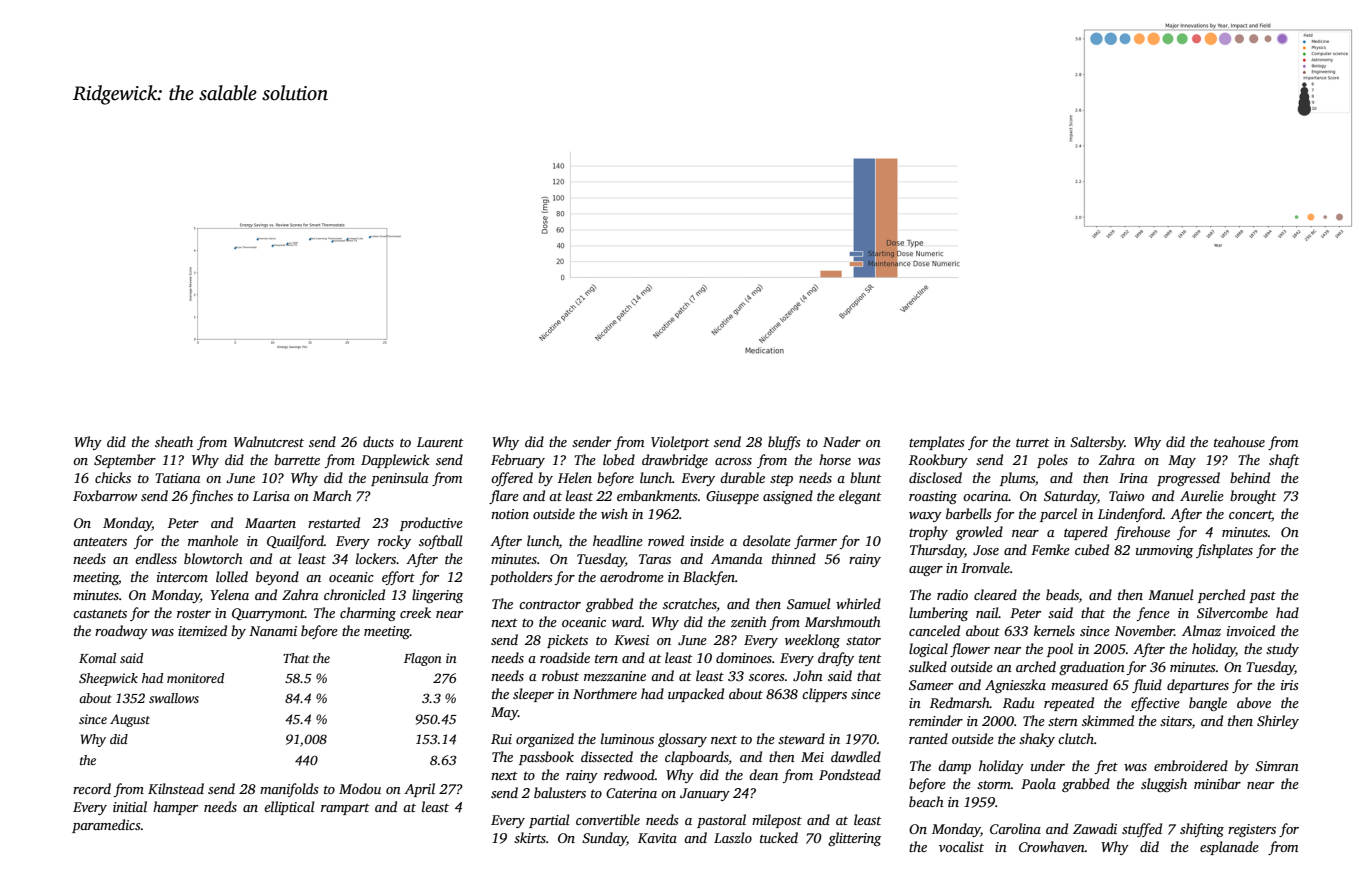  I want to click on Violetport, so click(680, 443).
